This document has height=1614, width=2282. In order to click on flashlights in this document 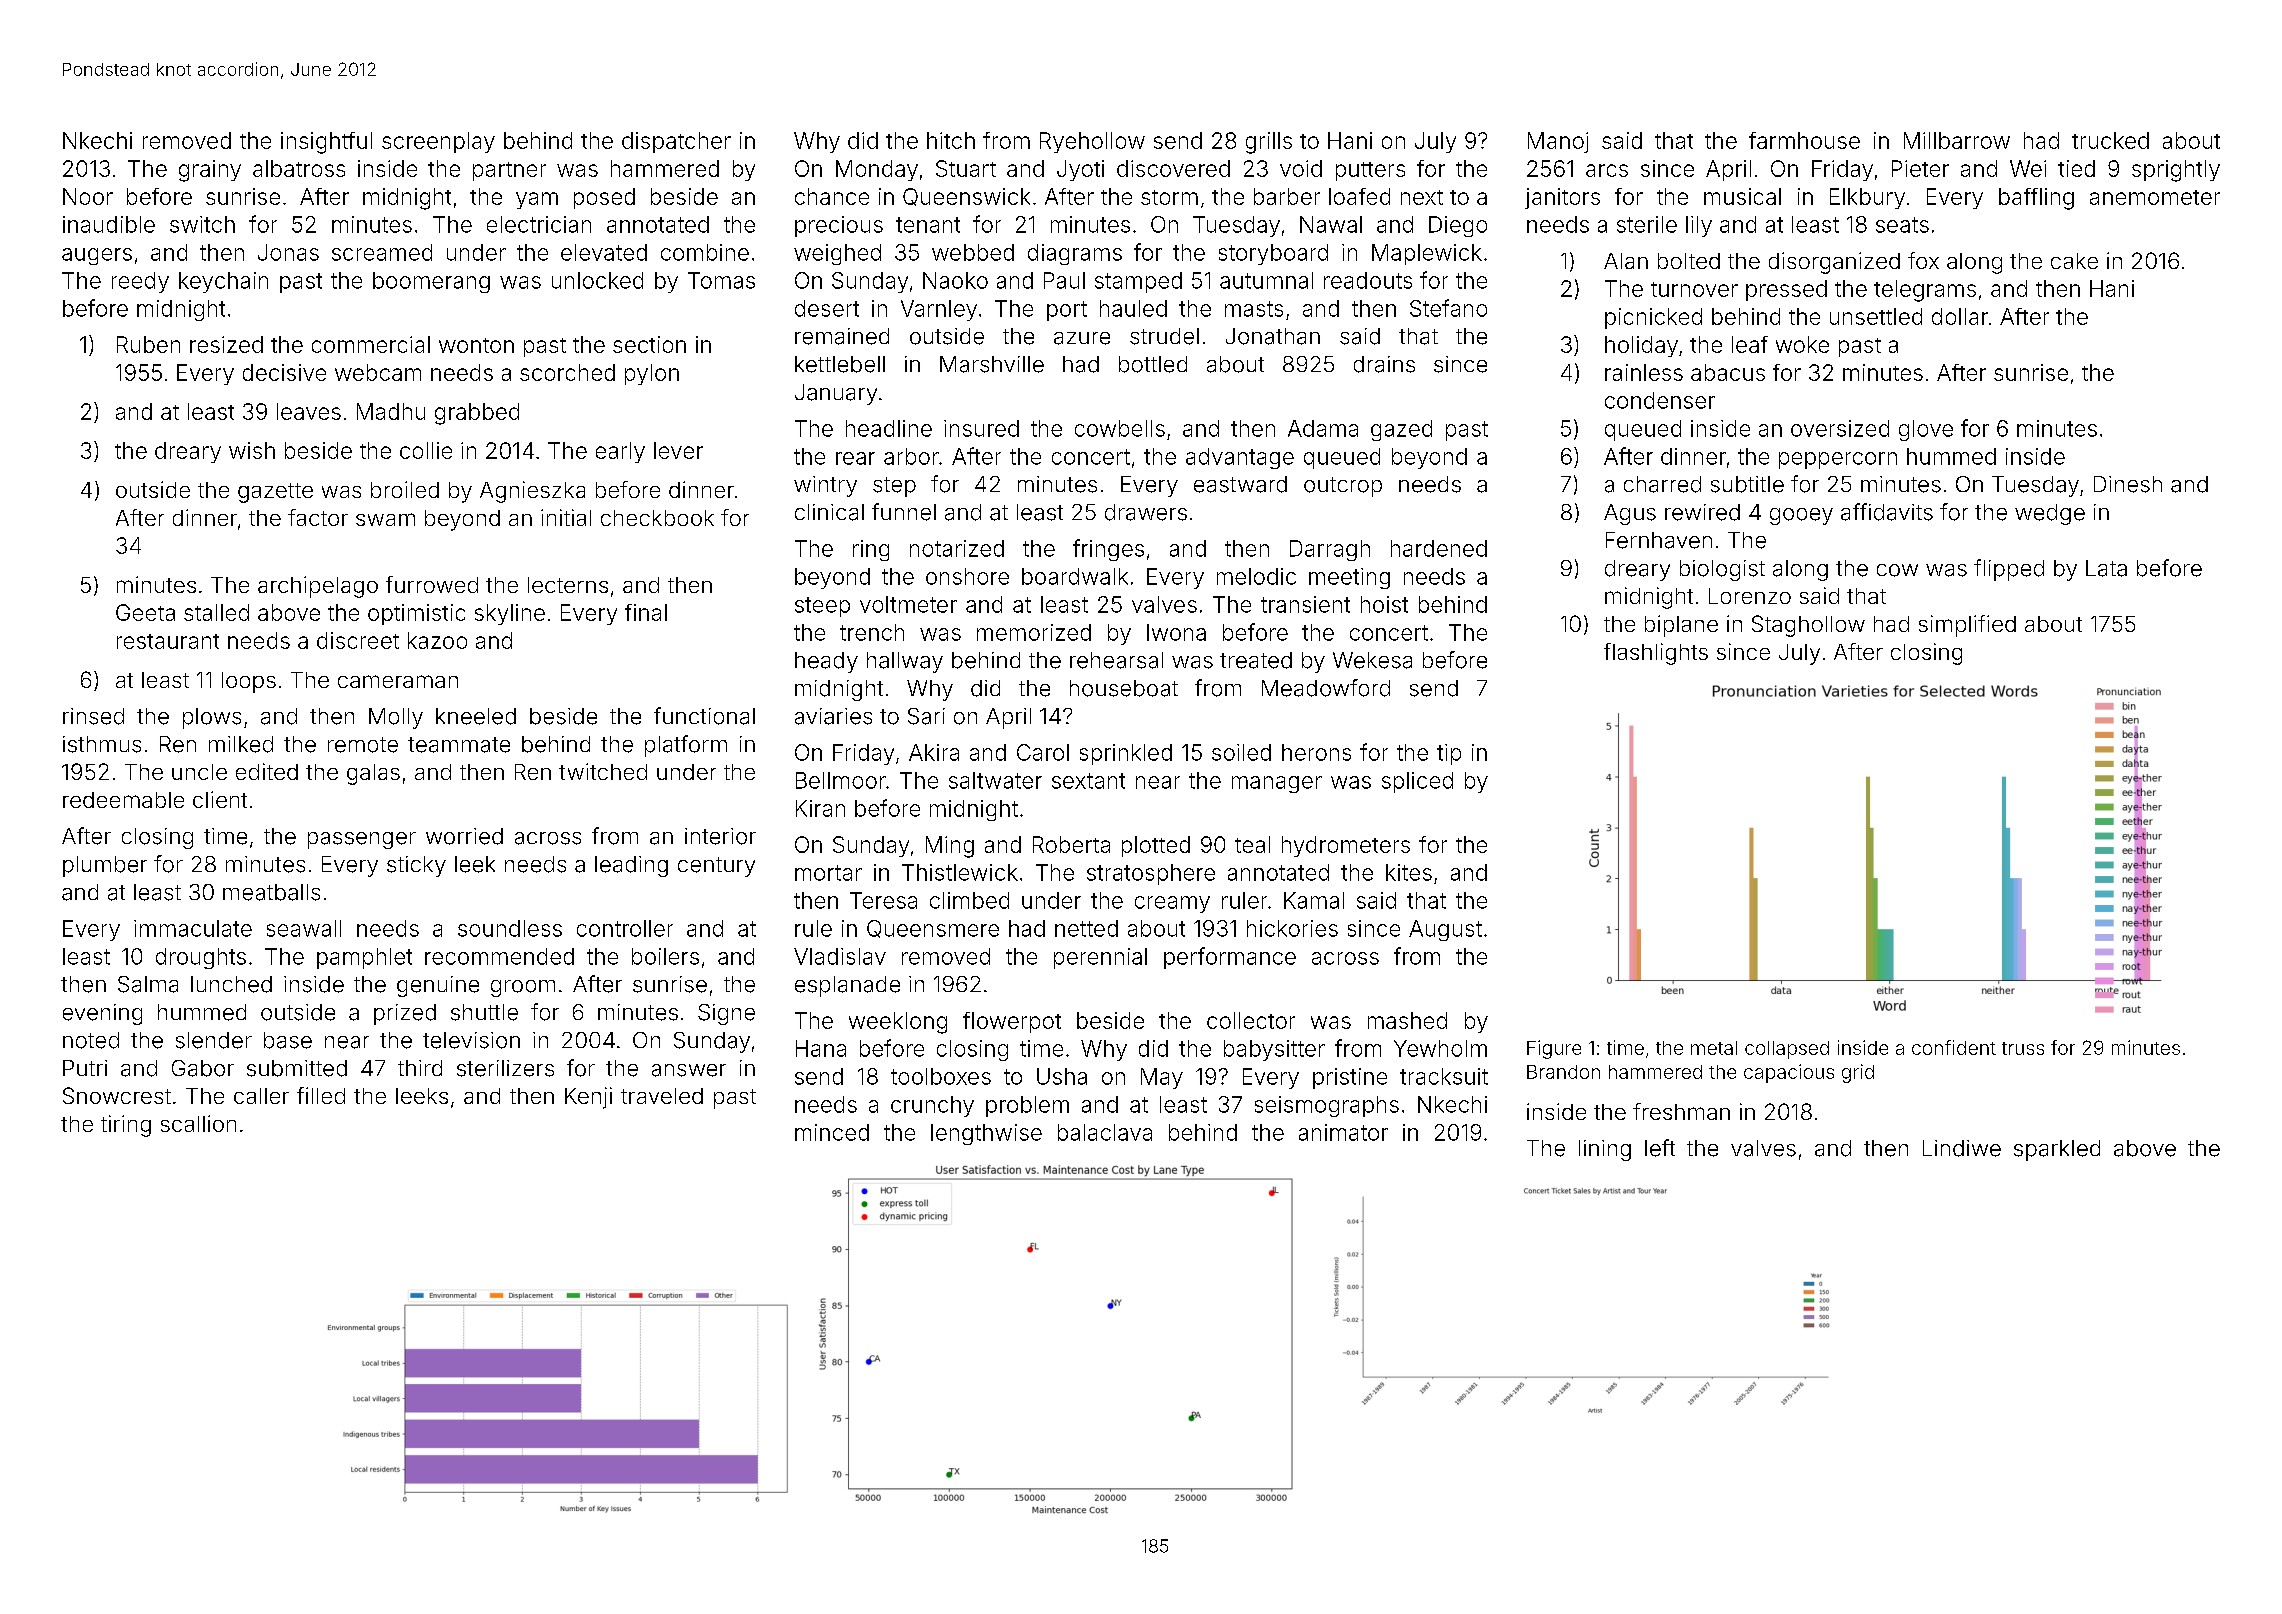, I will do `click(1656, 654)`.
